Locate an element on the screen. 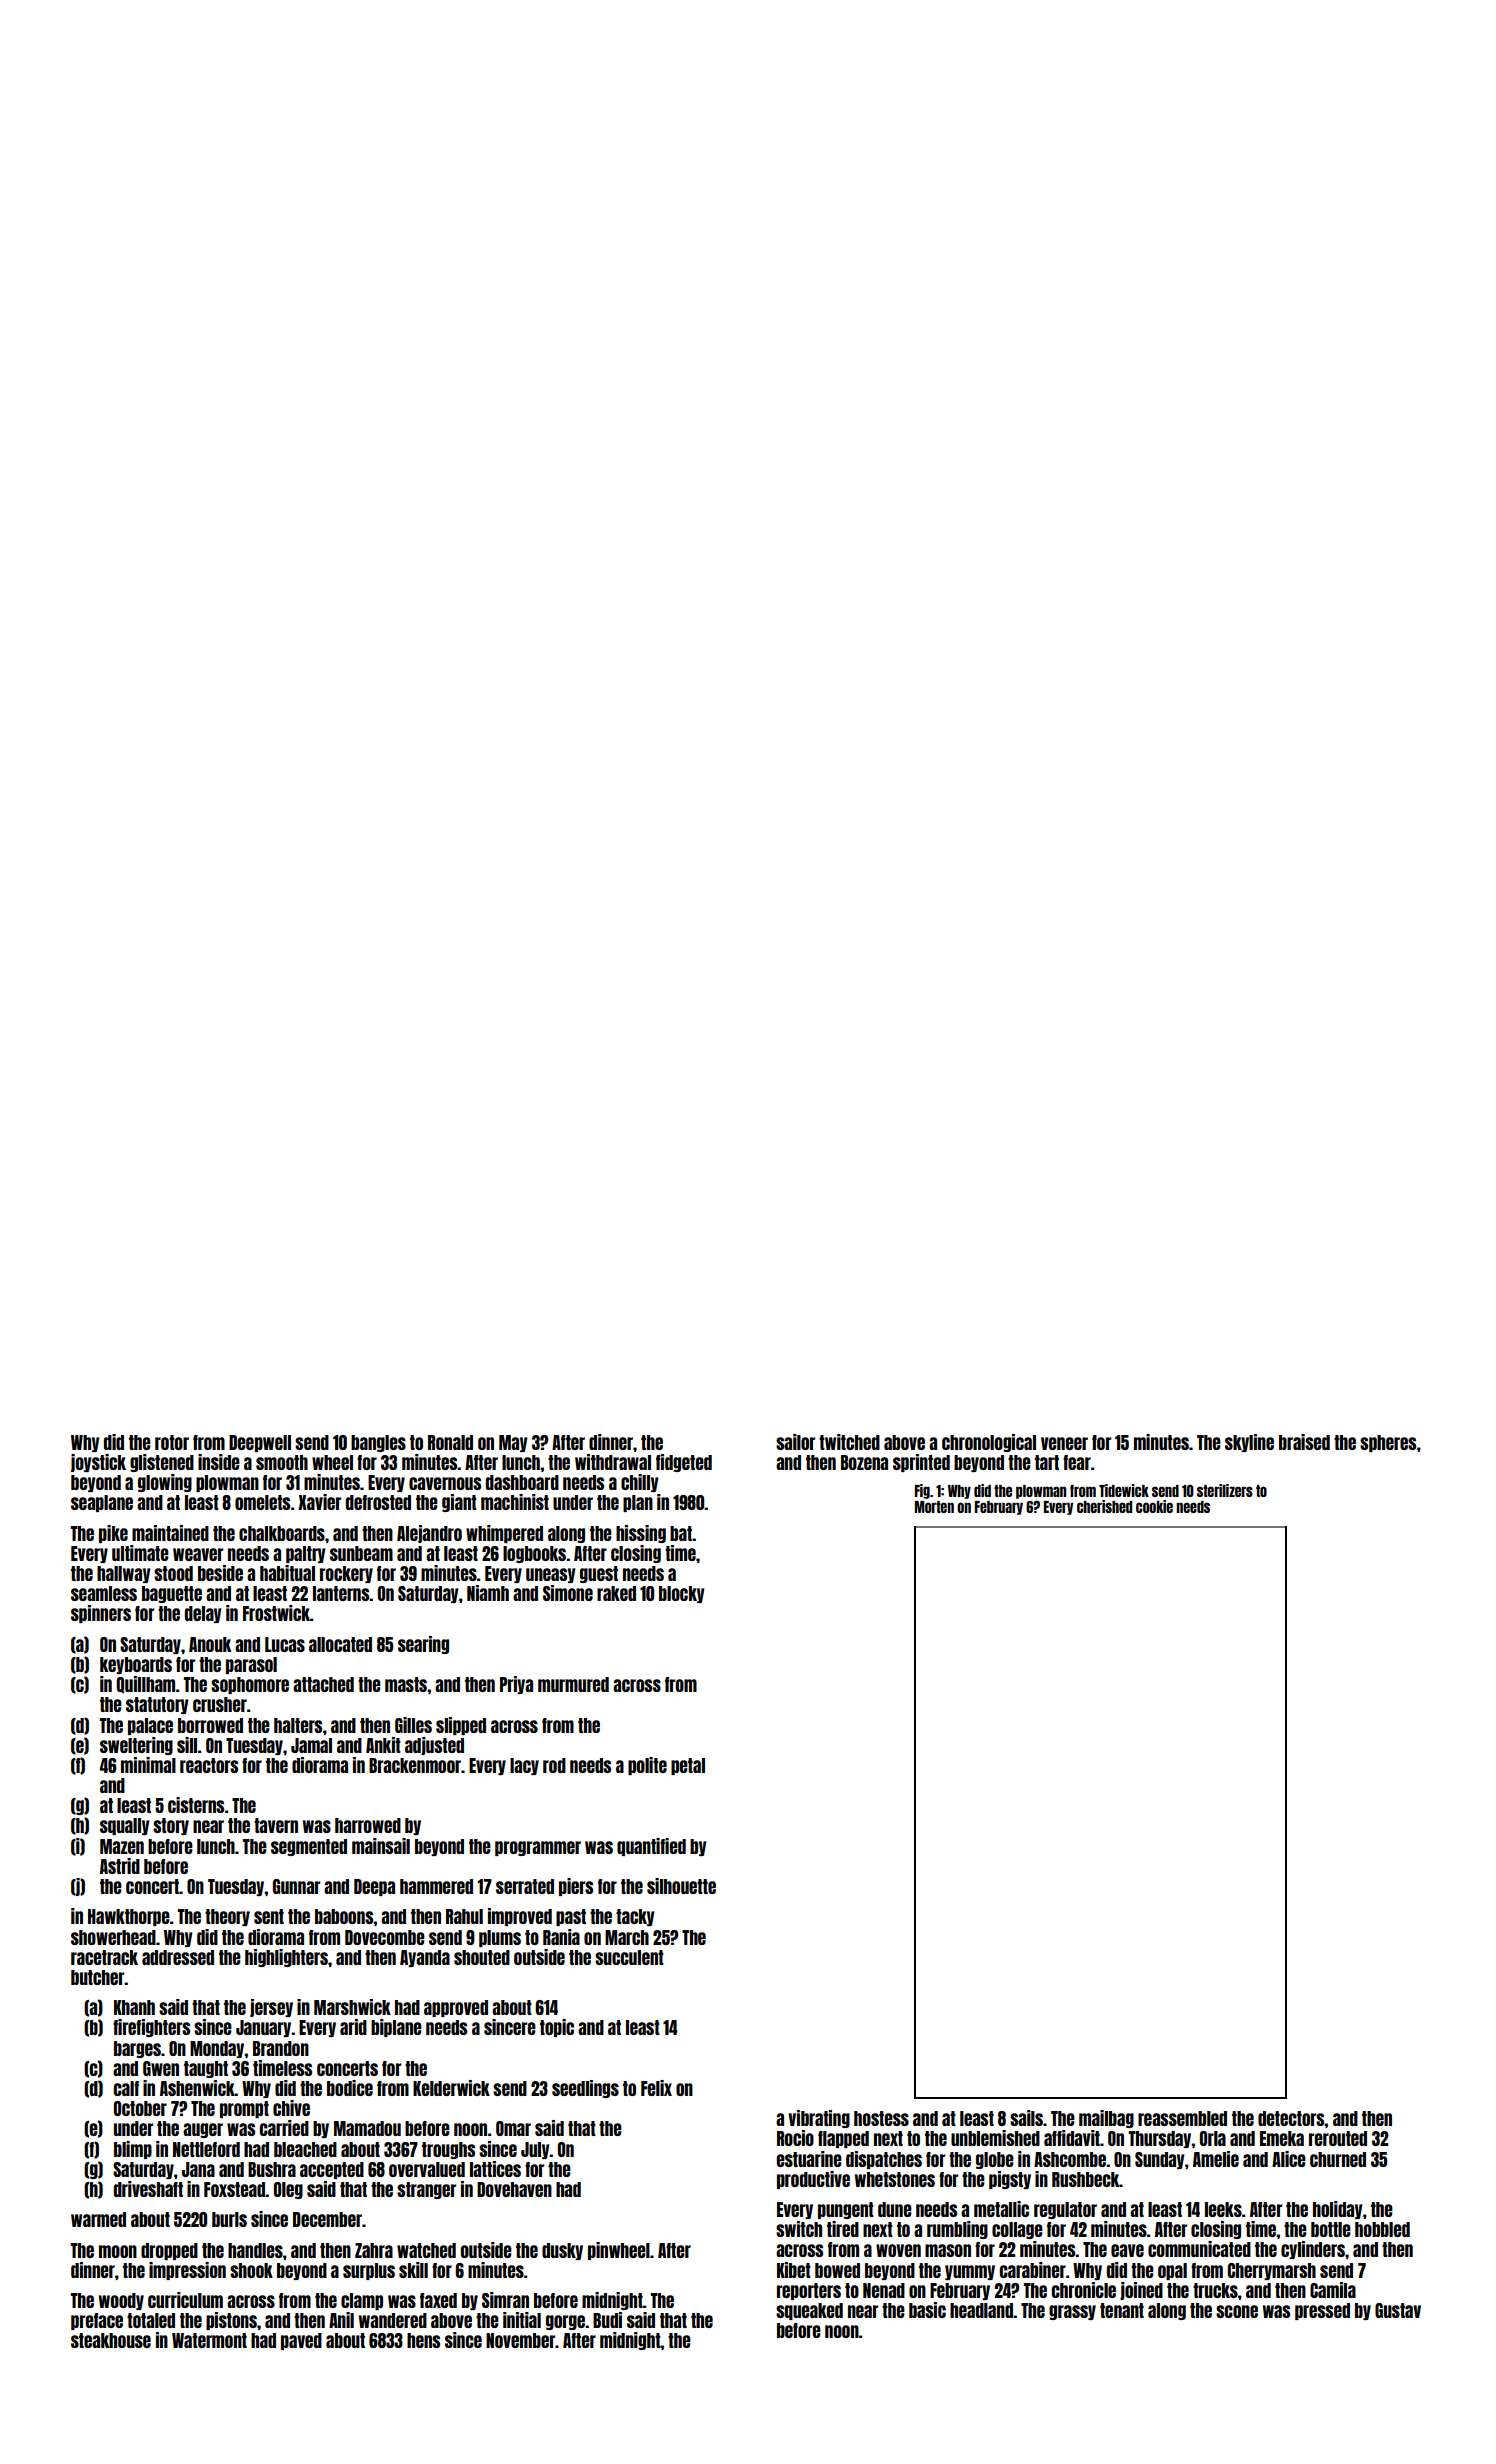 This screenshot has width=1496, height=2464. Mazen is located at coordinates (122, 1846).
